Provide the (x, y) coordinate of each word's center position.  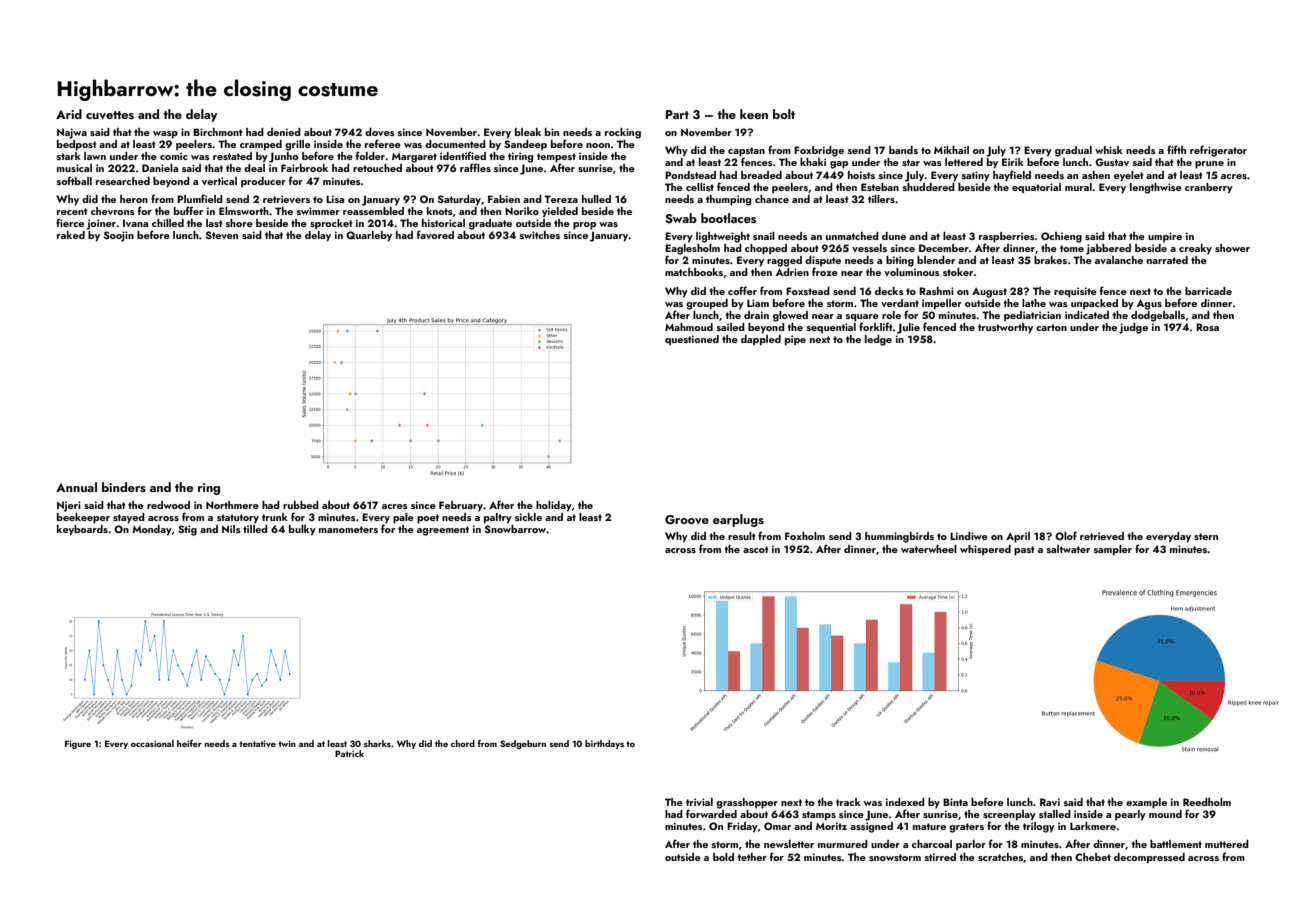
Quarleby (369, 236)
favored (435, 234)
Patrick (349, 753)
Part (677, 114)
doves (380, 132)
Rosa (1207, 327)
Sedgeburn (523, 744)
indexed (905, 802)
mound (1165, 814)
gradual (1073, 151)
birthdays (604, 744)
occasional (152, 743)
